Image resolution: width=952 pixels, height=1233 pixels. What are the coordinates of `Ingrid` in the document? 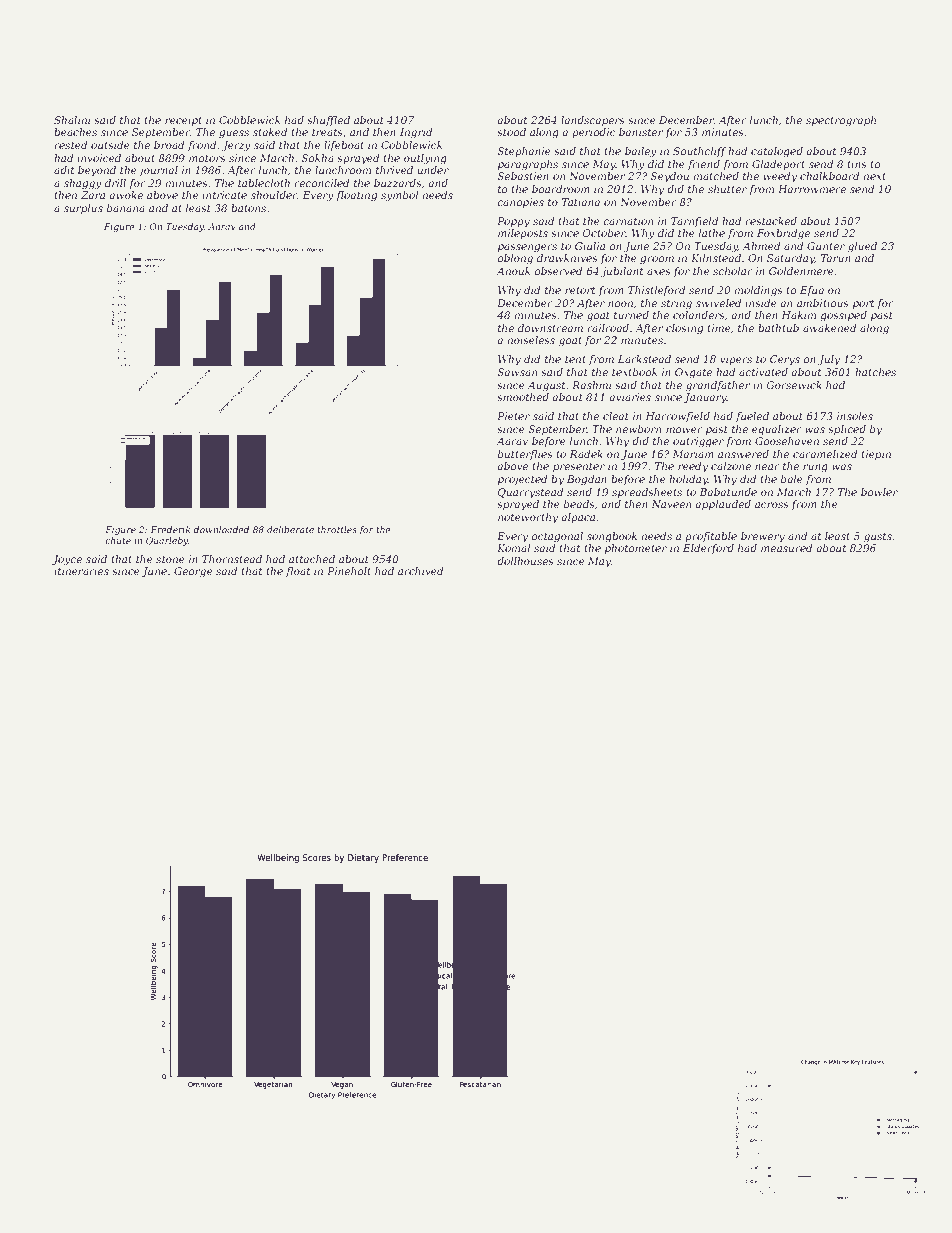 It's located at (416, 133).
